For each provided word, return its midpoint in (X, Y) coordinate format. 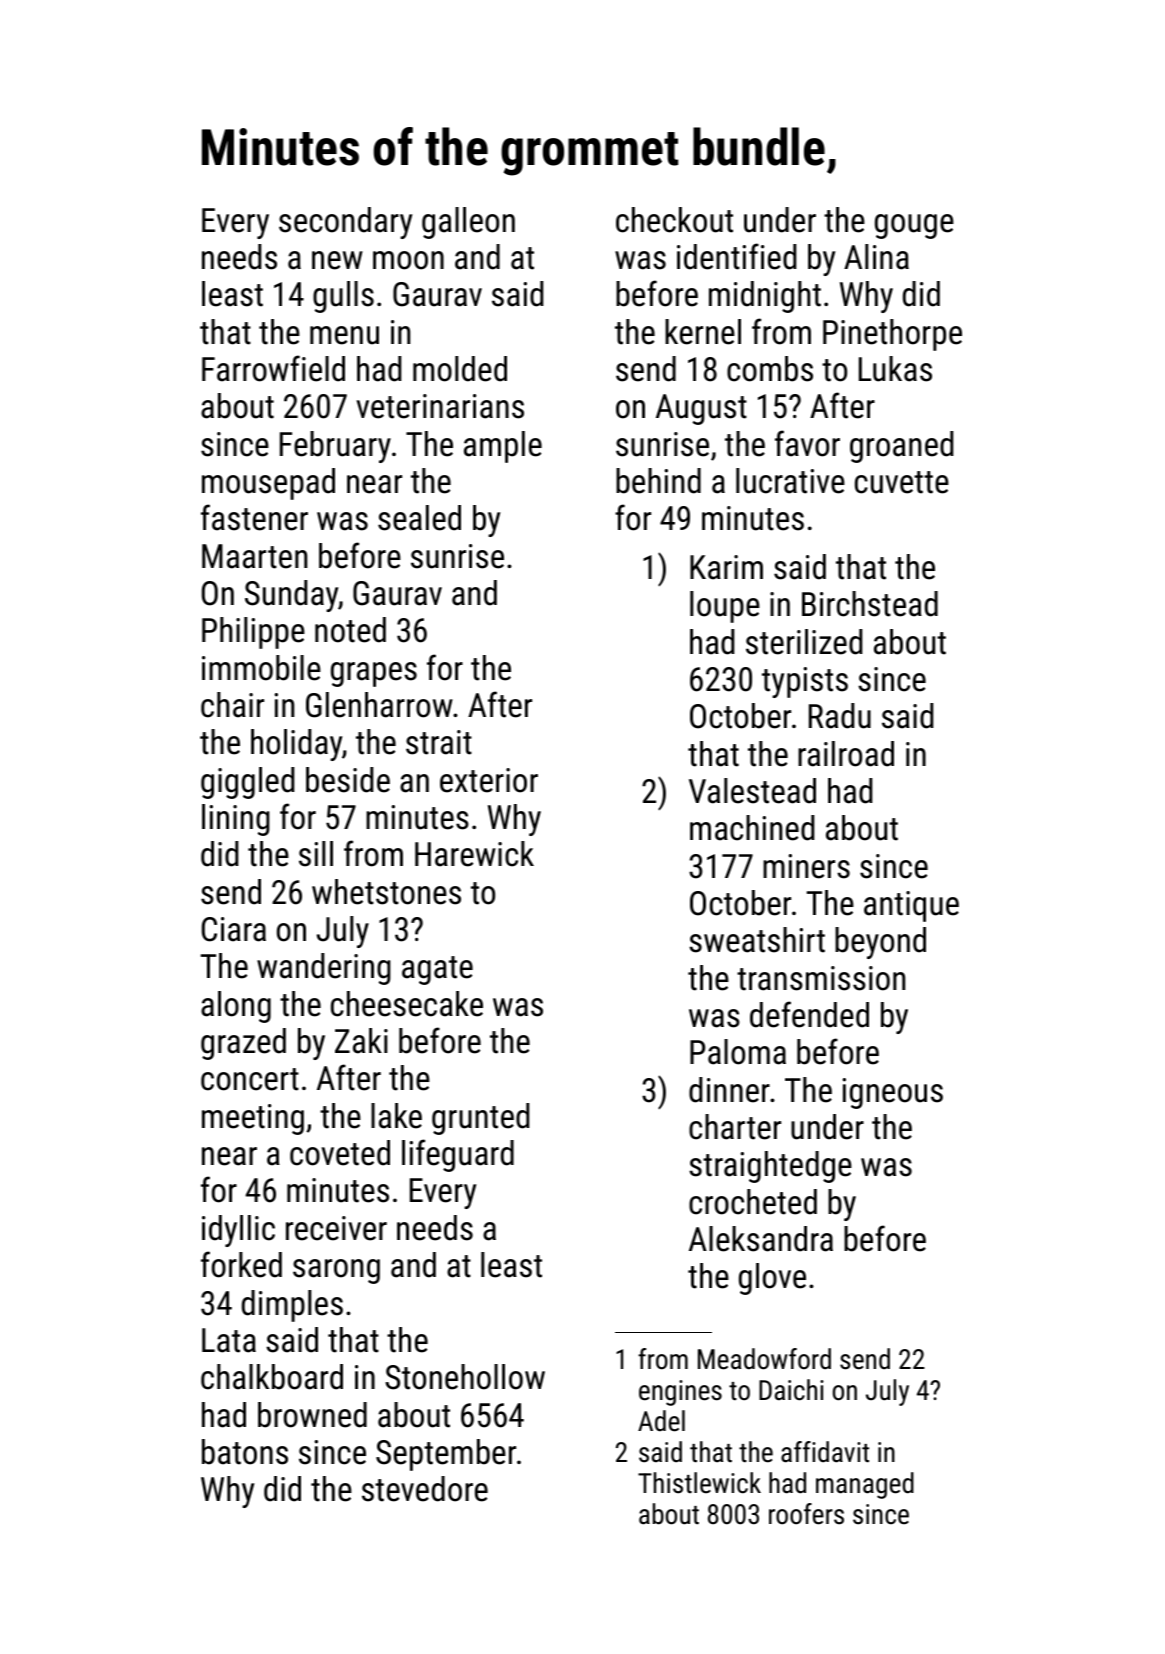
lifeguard (458, 1155)
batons (245, 1452)
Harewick (474, 854)
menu (344, 335)
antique (911, 906)
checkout (674, 220)
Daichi (791, 1390)
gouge (914, 226)
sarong (336, 1271)
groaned (902, 447)
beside (348, 780)
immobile (261, 668)
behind (658, 481)
